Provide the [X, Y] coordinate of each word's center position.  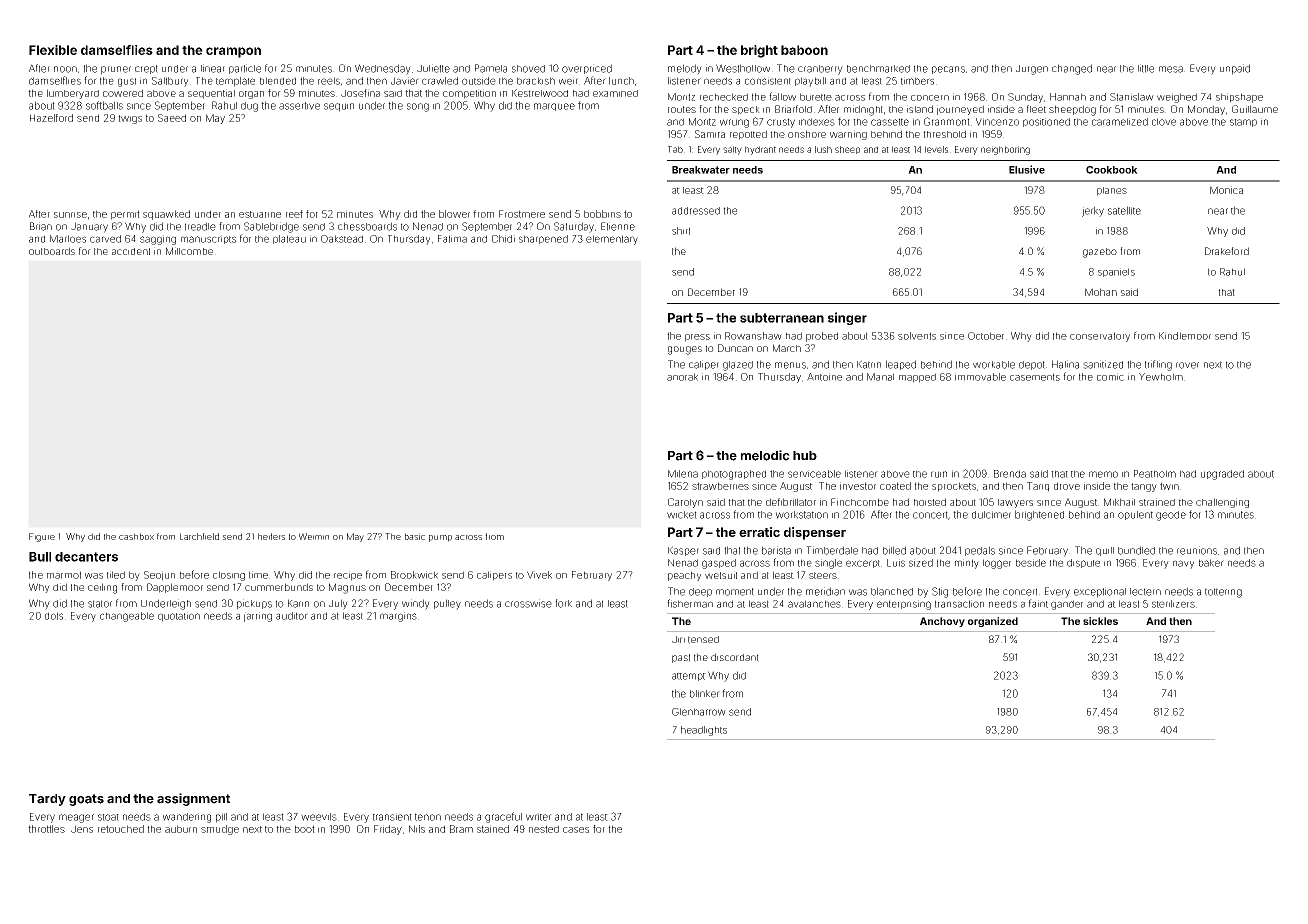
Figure [42, 537]
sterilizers [1173, 604]
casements [1035, 377]
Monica [1226, 190]
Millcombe [189, 251]
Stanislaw [1132, 97]
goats [86, 800]
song [418, 107]
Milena [683, 474]
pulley [447, 604]
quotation [179, 617]
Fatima [452, 239]
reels [329, 81]
